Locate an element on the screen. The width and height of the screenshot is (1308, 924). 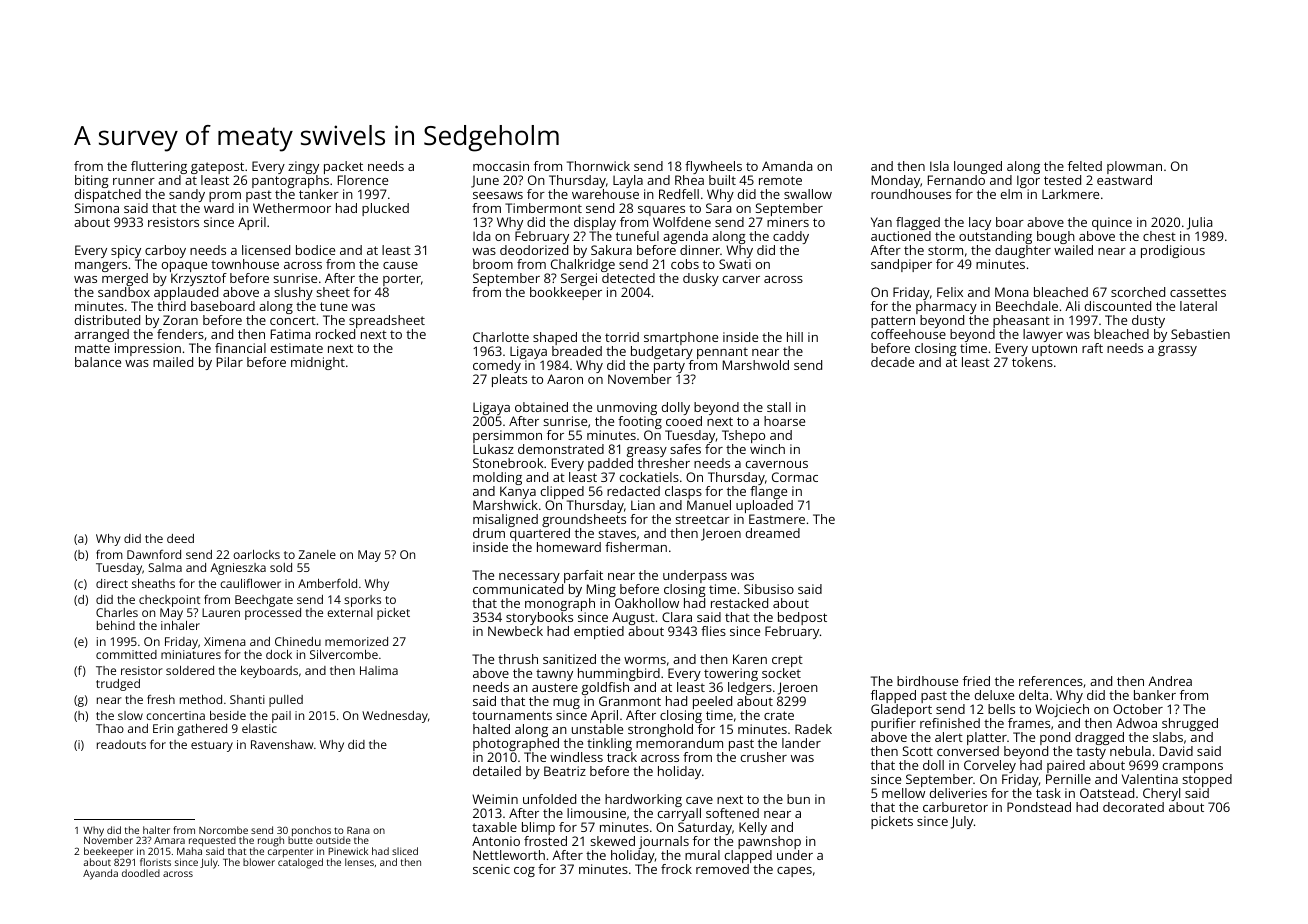
Clara is located at coordinates (677, 617).
